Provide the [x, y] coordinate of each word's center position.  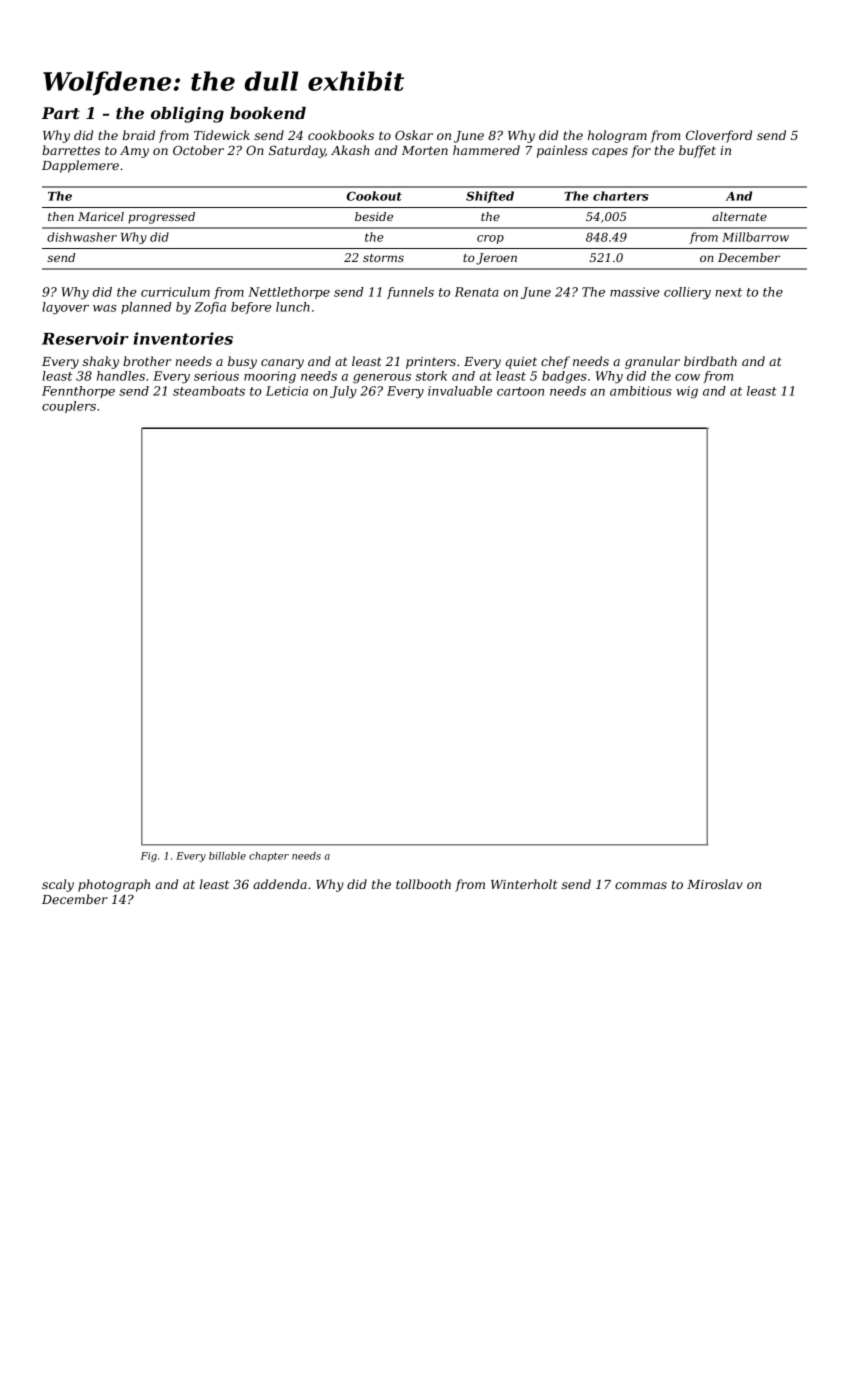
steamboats [209, 391]
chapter [269, 857]
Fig [149, 857]
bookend [268, 113]
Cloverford [719, 136]
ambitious [641, 391]
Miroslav [715, 884]
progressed [161, 218]
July [343, 392]
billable [227, 856]
